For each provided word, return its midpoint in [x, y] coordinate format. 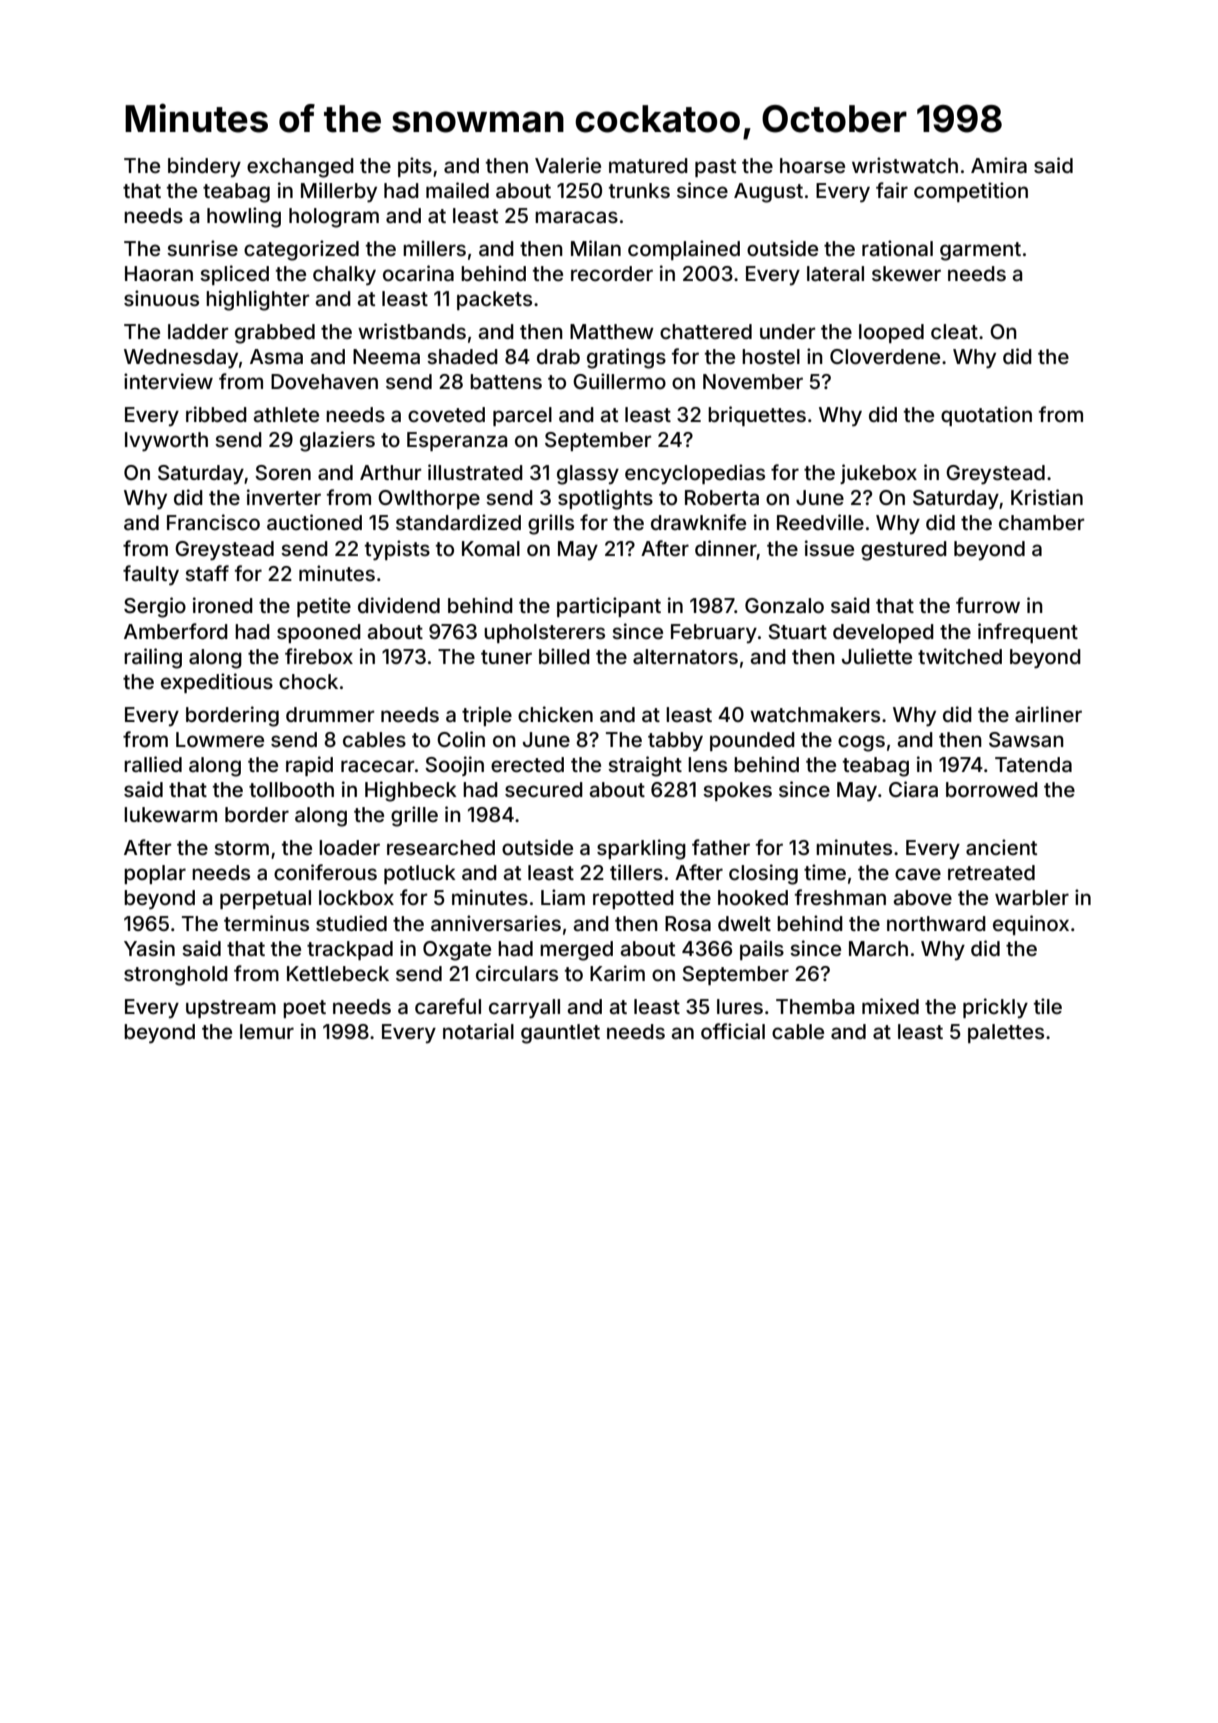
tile [1048, 1006]
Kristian [1047, 497]
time [825, 872]
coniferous [325, 872]
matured [648, 165]
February [714, 633]
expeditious [217, 683]
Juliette [877, 656]
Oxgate [457, 951]
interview [168, 381]
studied [351, 923]
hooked [753, 897]
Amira [999, 165]
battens [506, 381]
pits [415, 167]
